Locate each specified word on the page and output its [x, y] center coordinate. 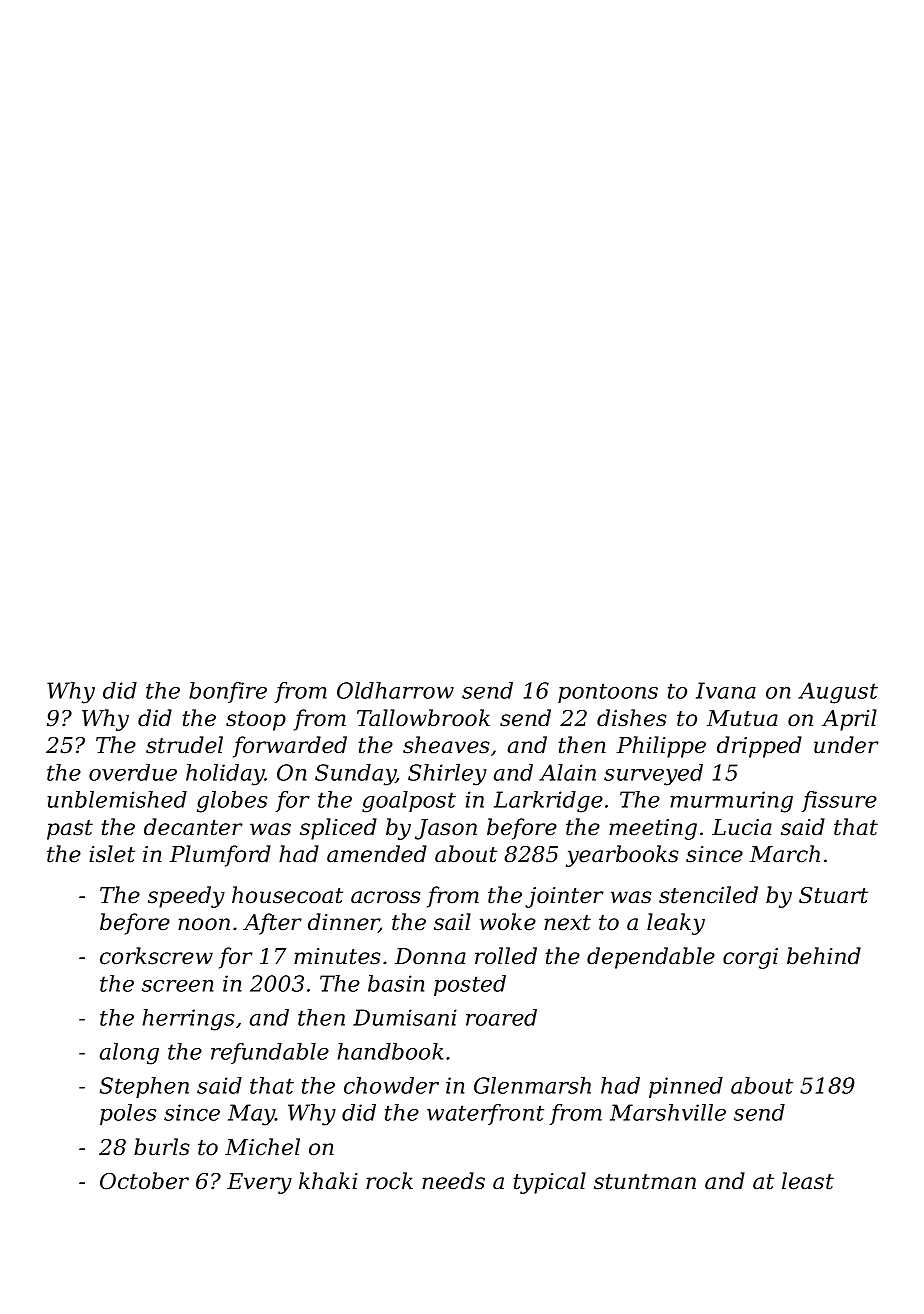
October [144, 1181]
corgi [750, 958]
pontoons [608, 693]
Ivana [726, 690]
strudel [184, 745]
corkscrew [156, 956]
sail [452, 922]
